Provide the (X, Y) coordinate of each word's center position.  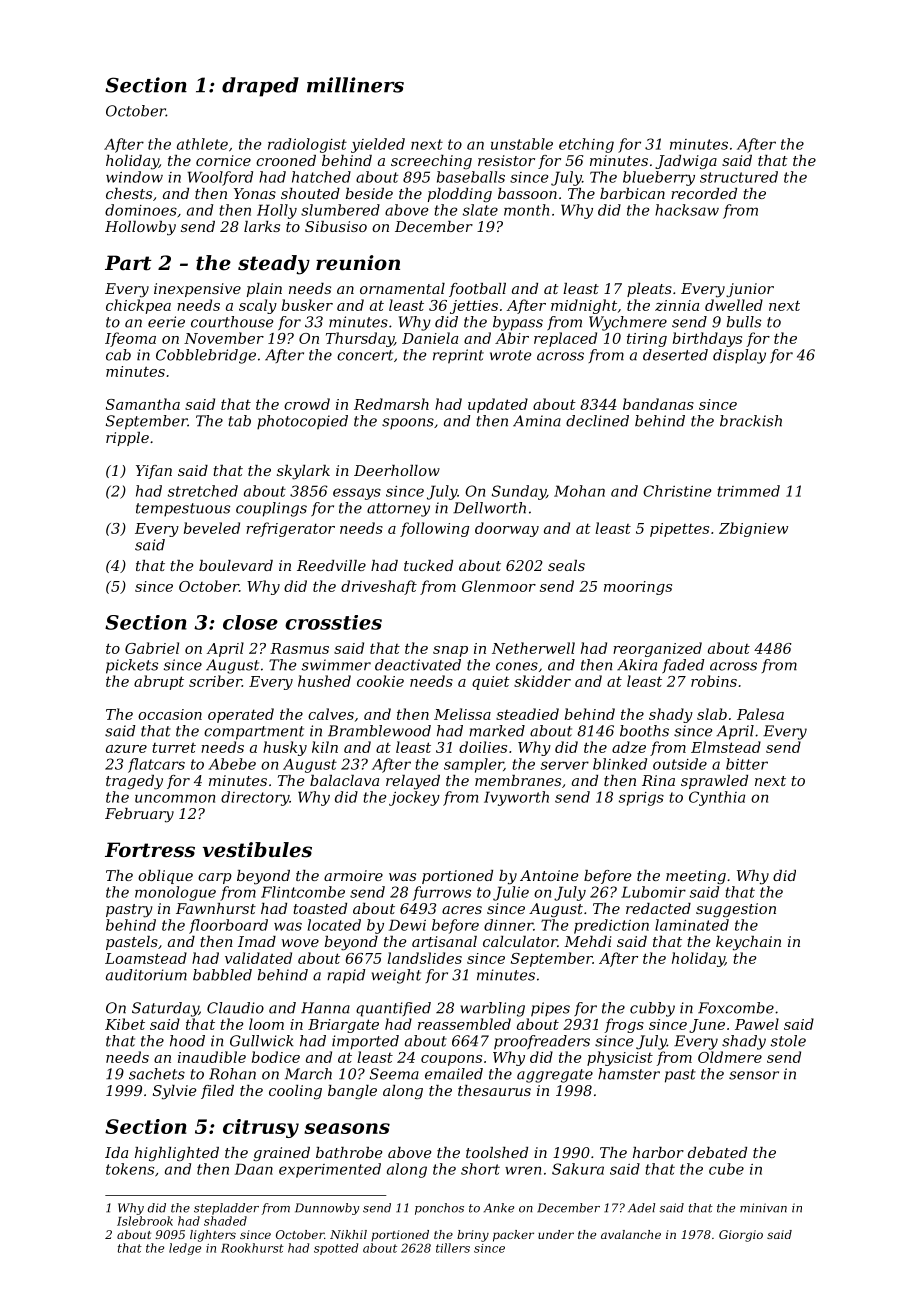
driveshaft (379, 587)
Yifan (154, 472)
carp (215, 878)
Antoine (549, 875)
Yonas (255, 193)
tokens (130, 1169)
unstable (522, 144)
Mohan (579, 491)
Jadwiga (686, 162)
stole (788, 1041)
